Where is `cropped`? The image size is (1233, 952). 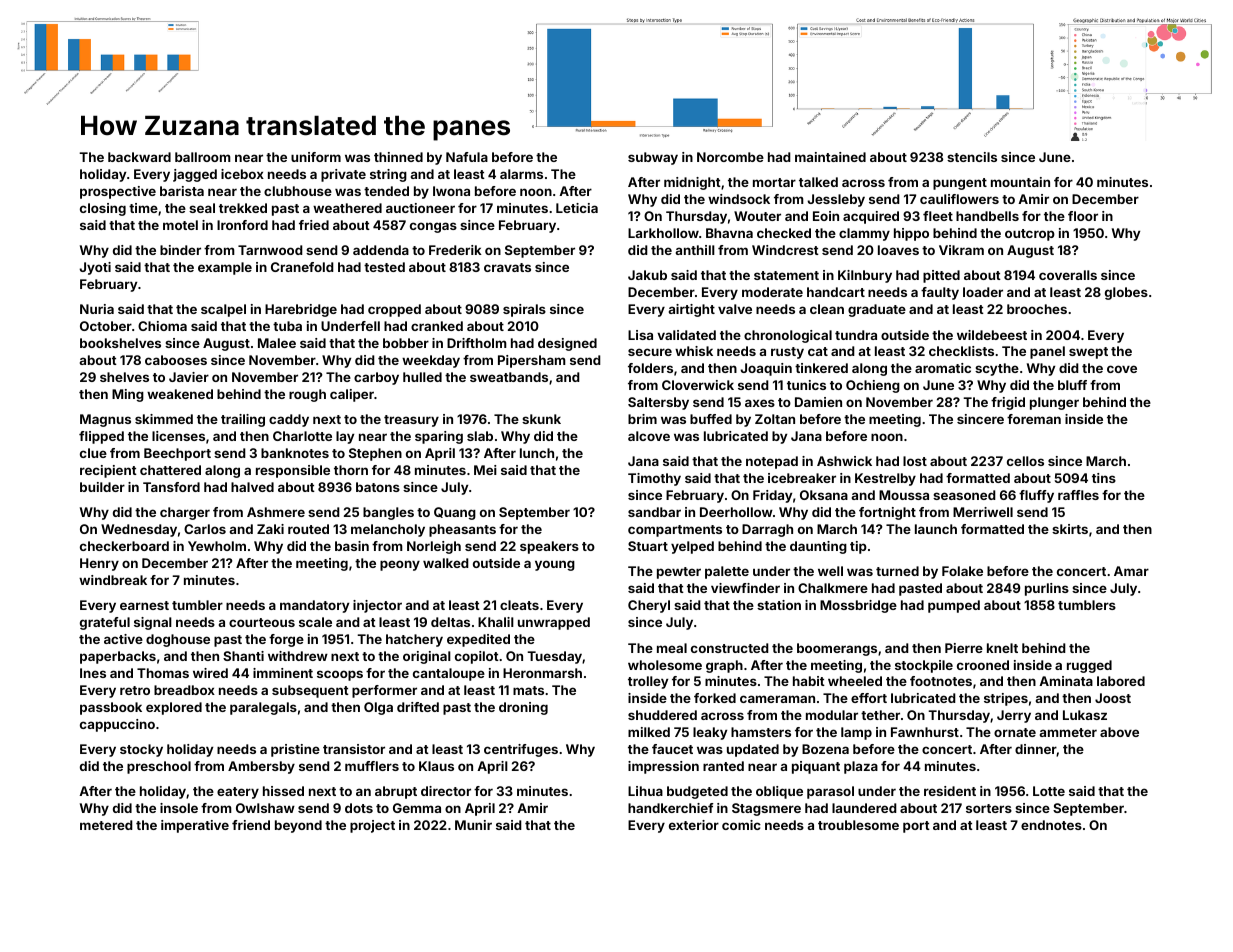
cropped is located at coordinates (394, 310).
